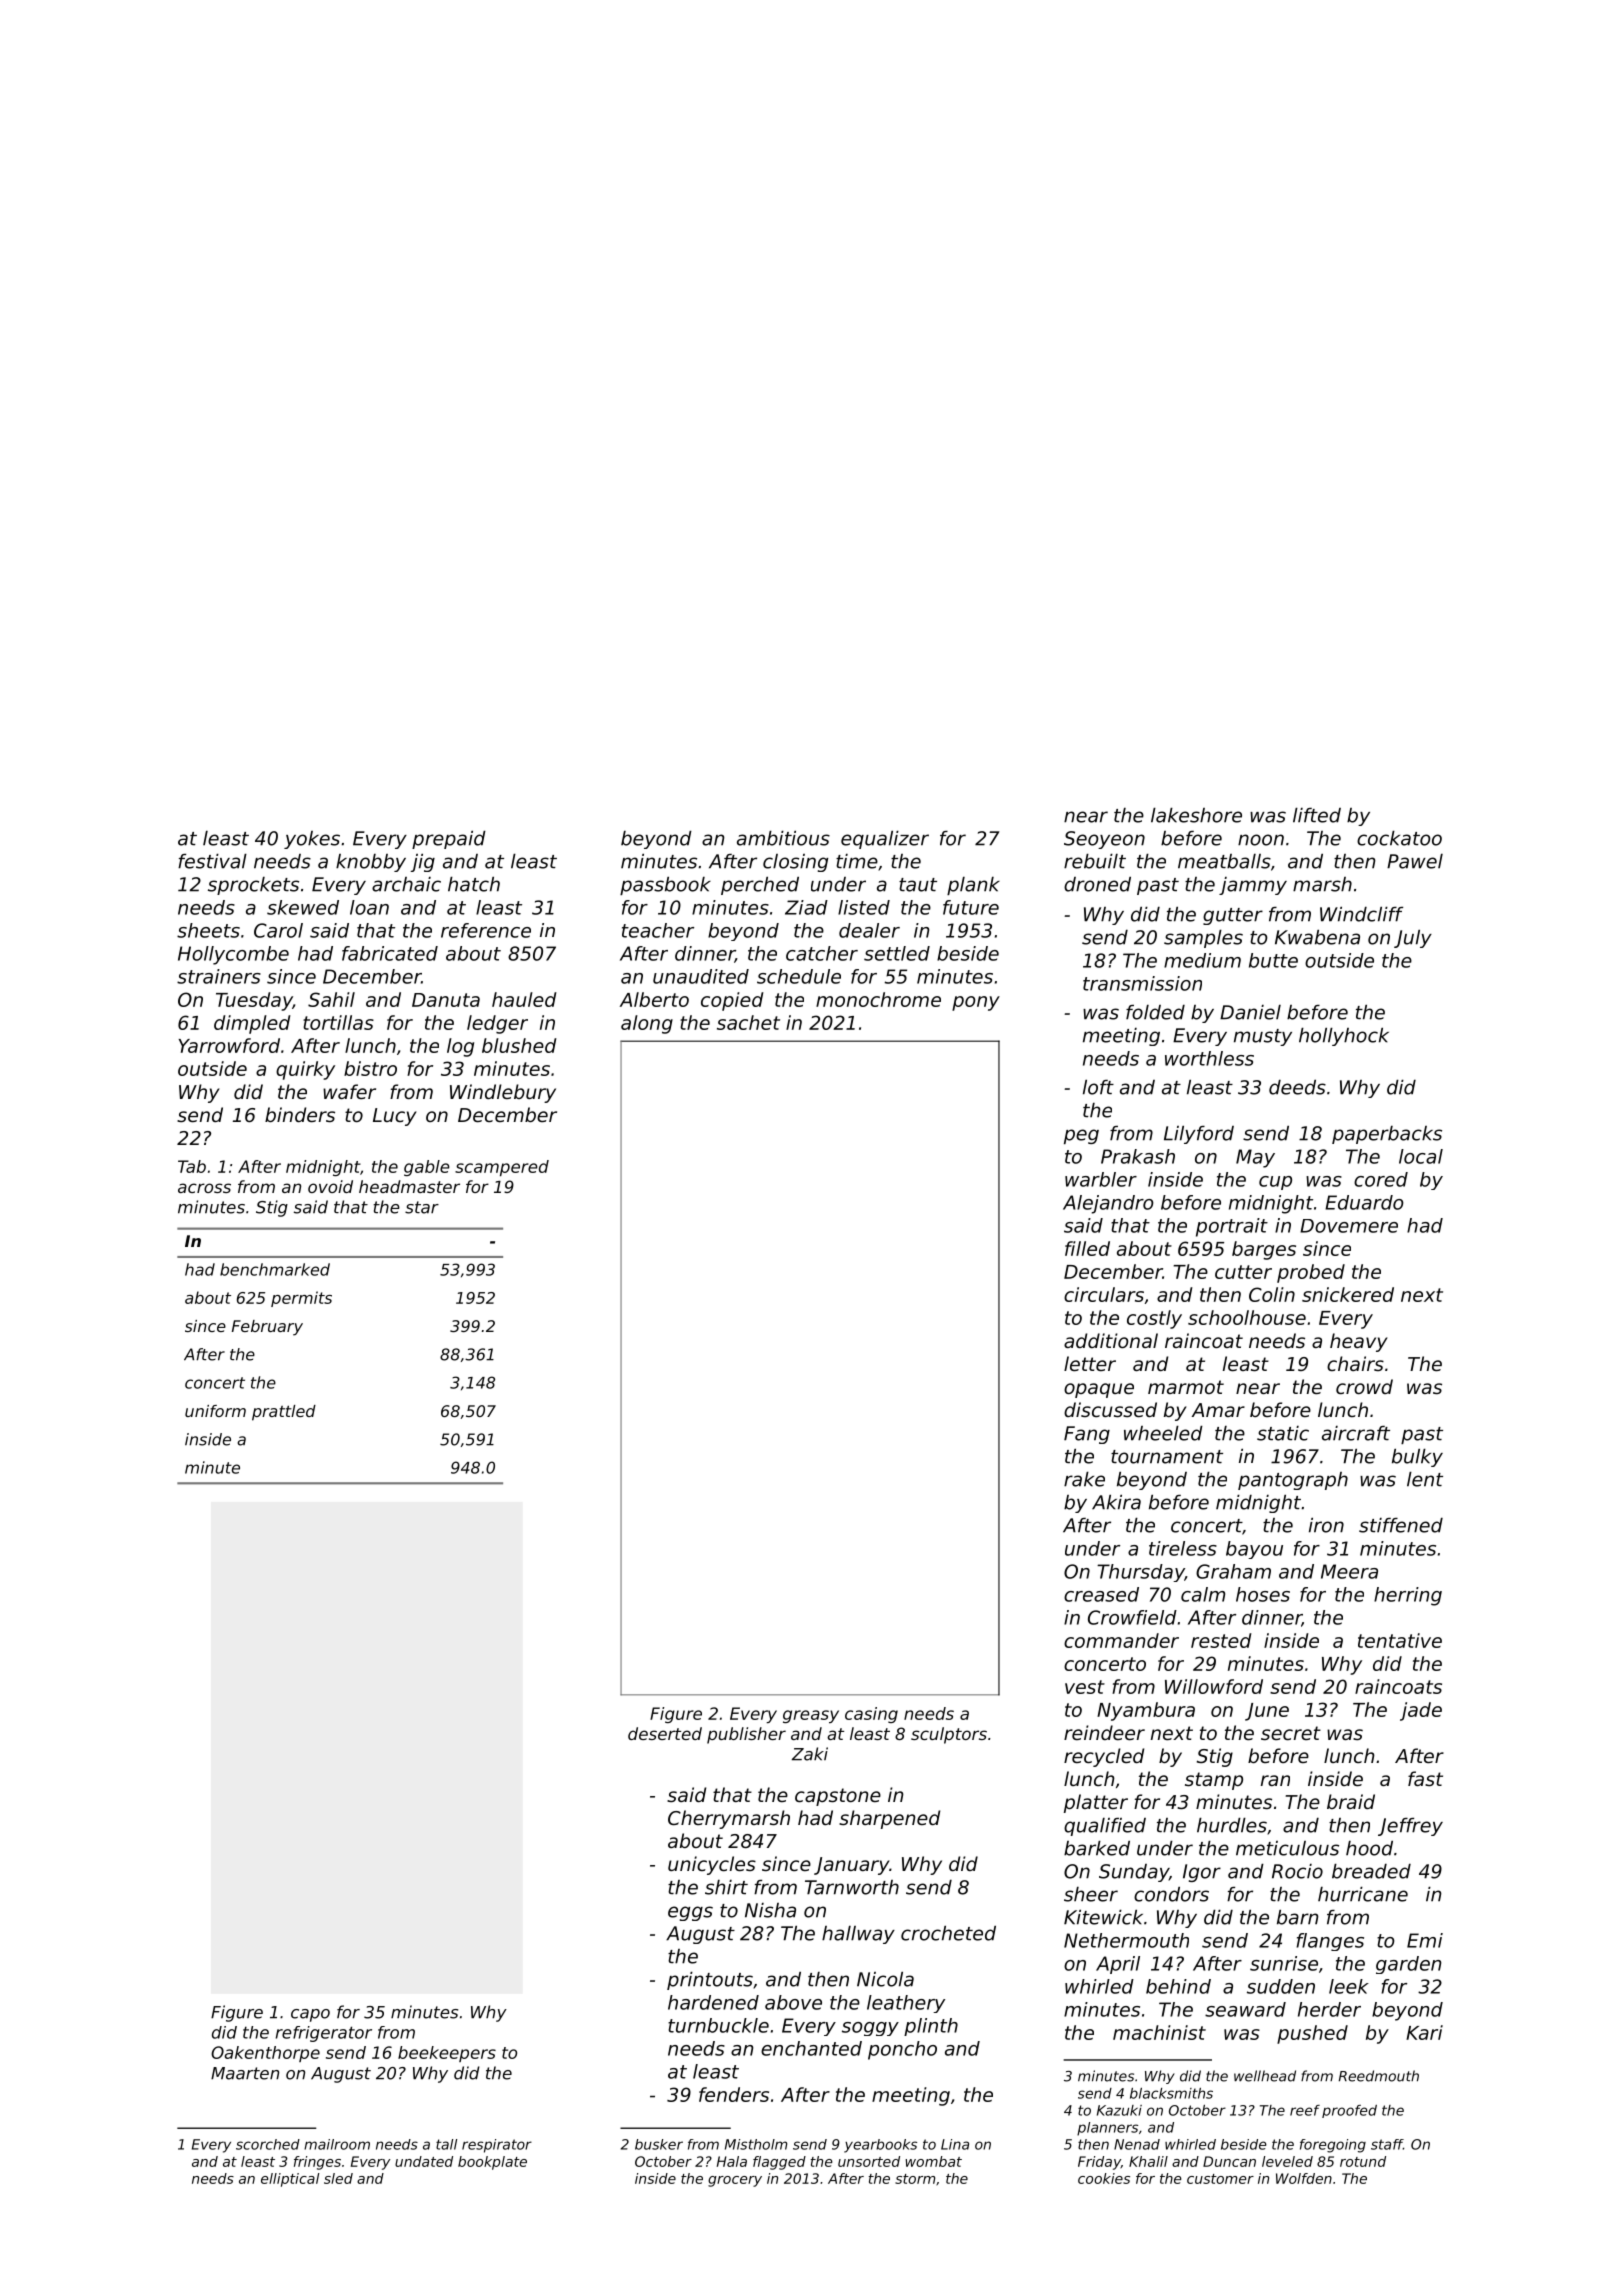  What do you see at coordinates (1154, 1319) in the screenshot?
I see `costly` at bounding box center [1154, 1319].
